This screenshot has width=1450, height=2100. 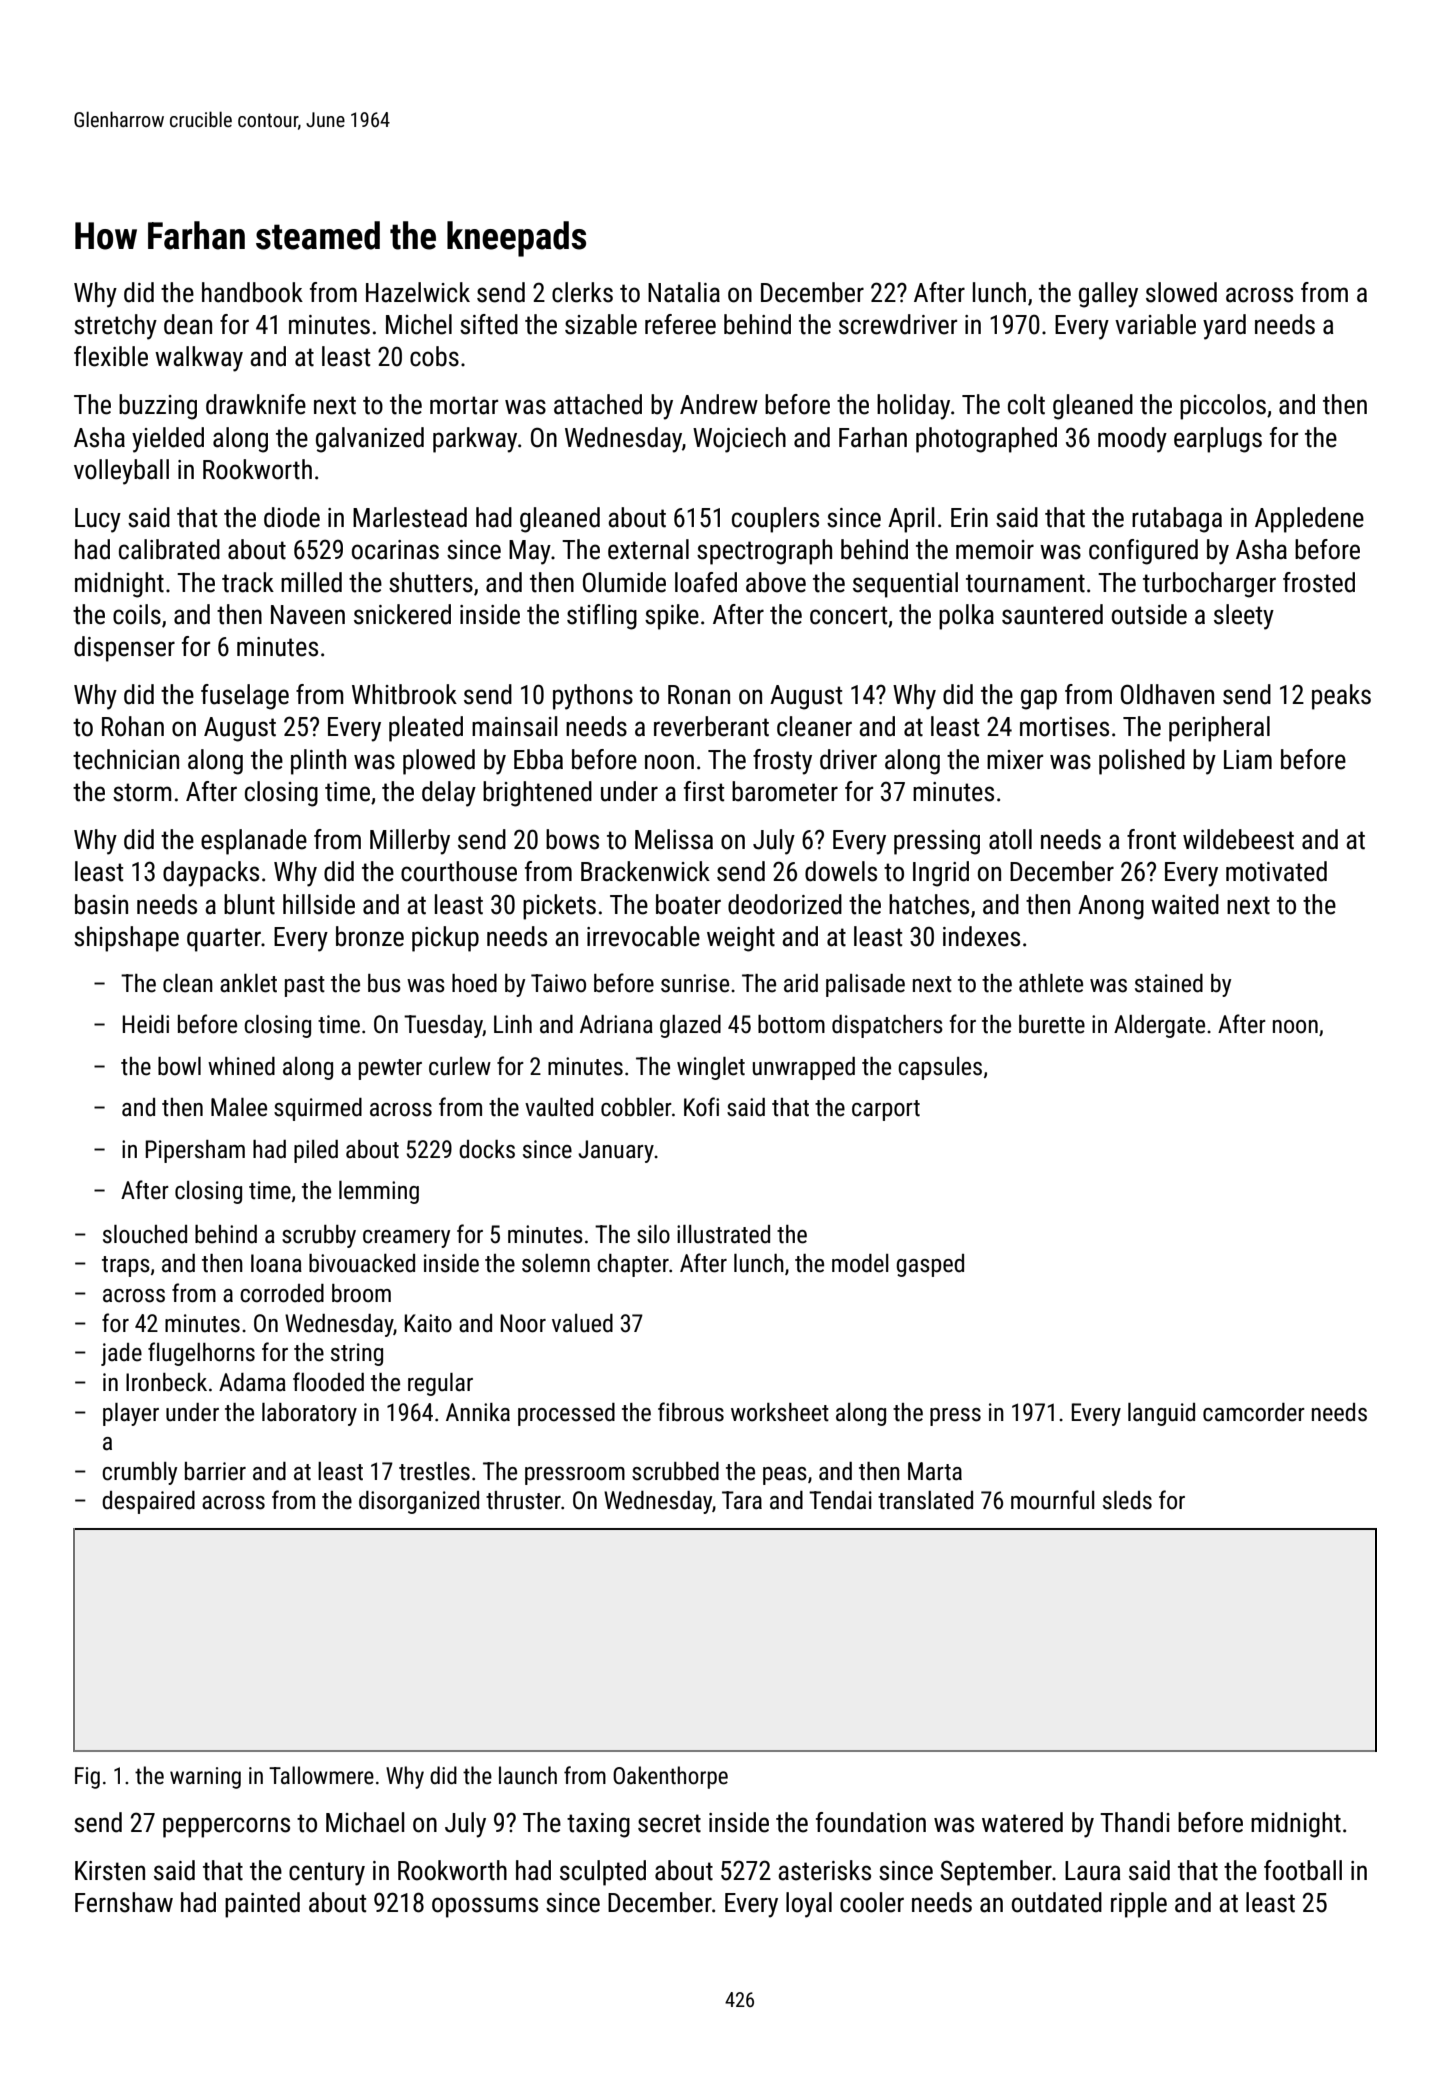 What do you see at coordinates (1127, 1500) in the screenshot?
I see `sleds` at bounding box center [1127, 1500].
